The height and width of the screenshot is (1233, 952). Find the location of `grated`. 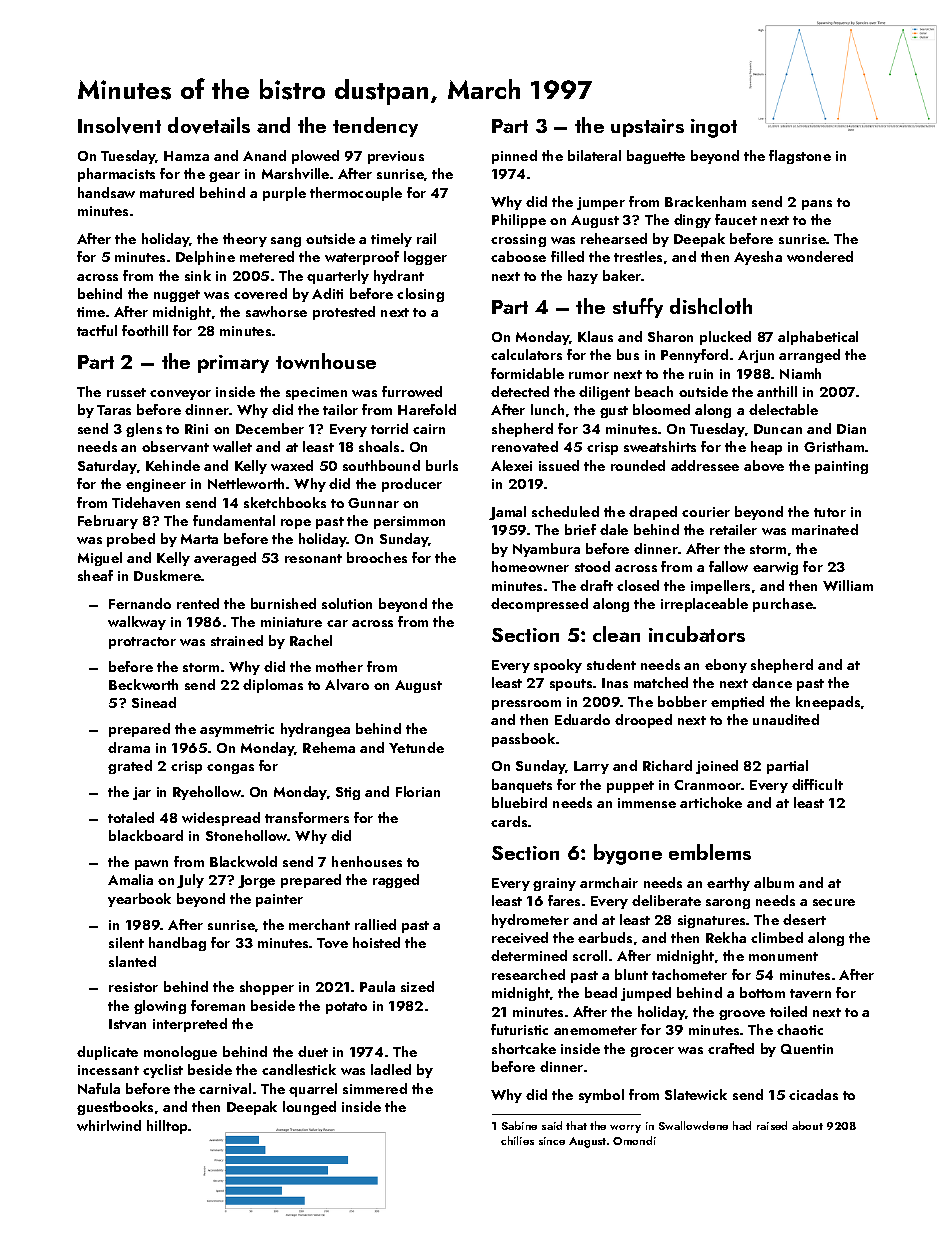

grated is located at coordinates (130, 767).
